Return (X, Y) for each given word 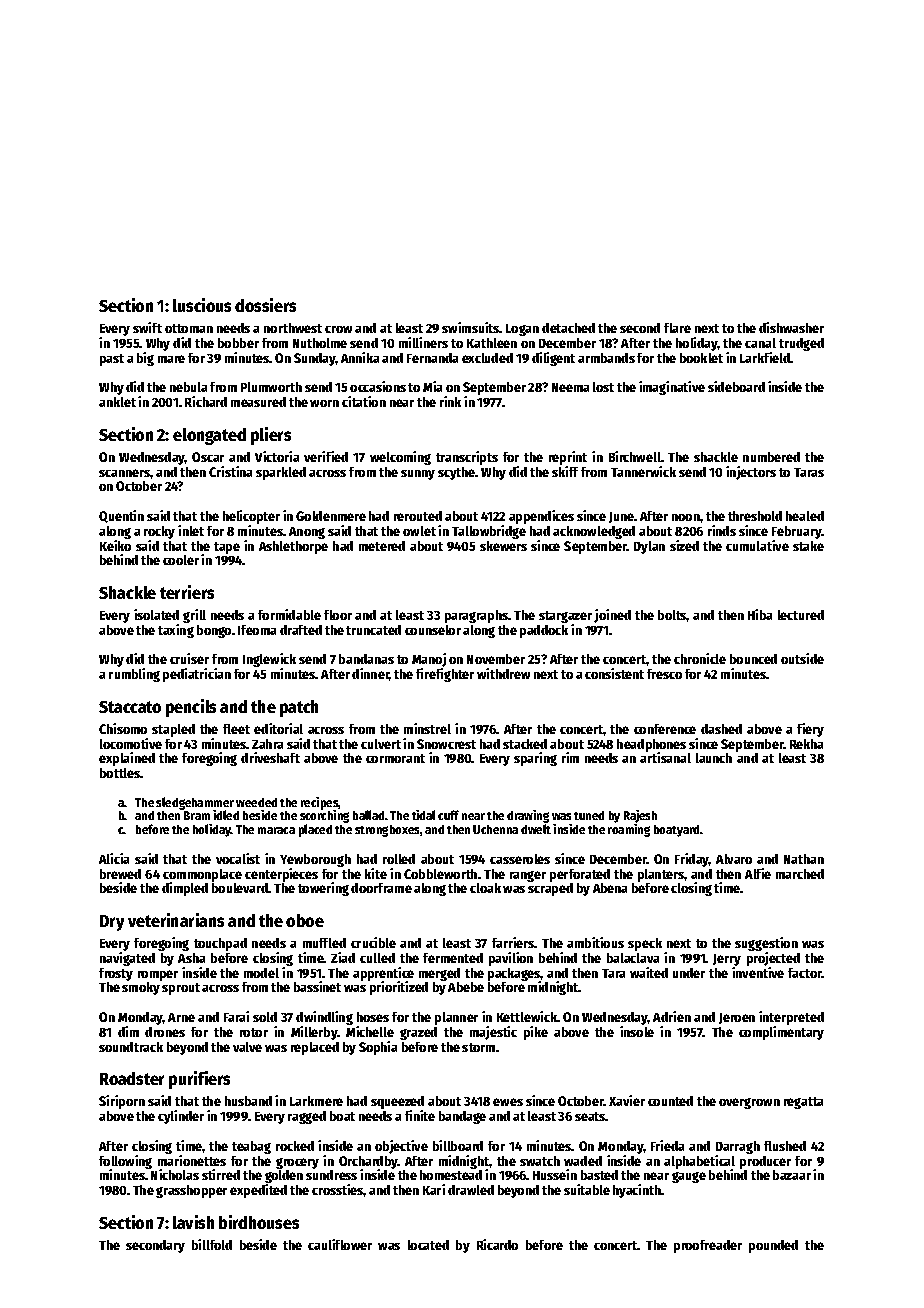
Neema (570, 387)
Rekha (806, 744)
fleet (236, 729)
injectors (751, 473)
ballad (368, 815)
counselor (433, 630)
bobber (238, 343)
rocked (295, 1146)
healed (805, 516)
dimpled (185, 889)
